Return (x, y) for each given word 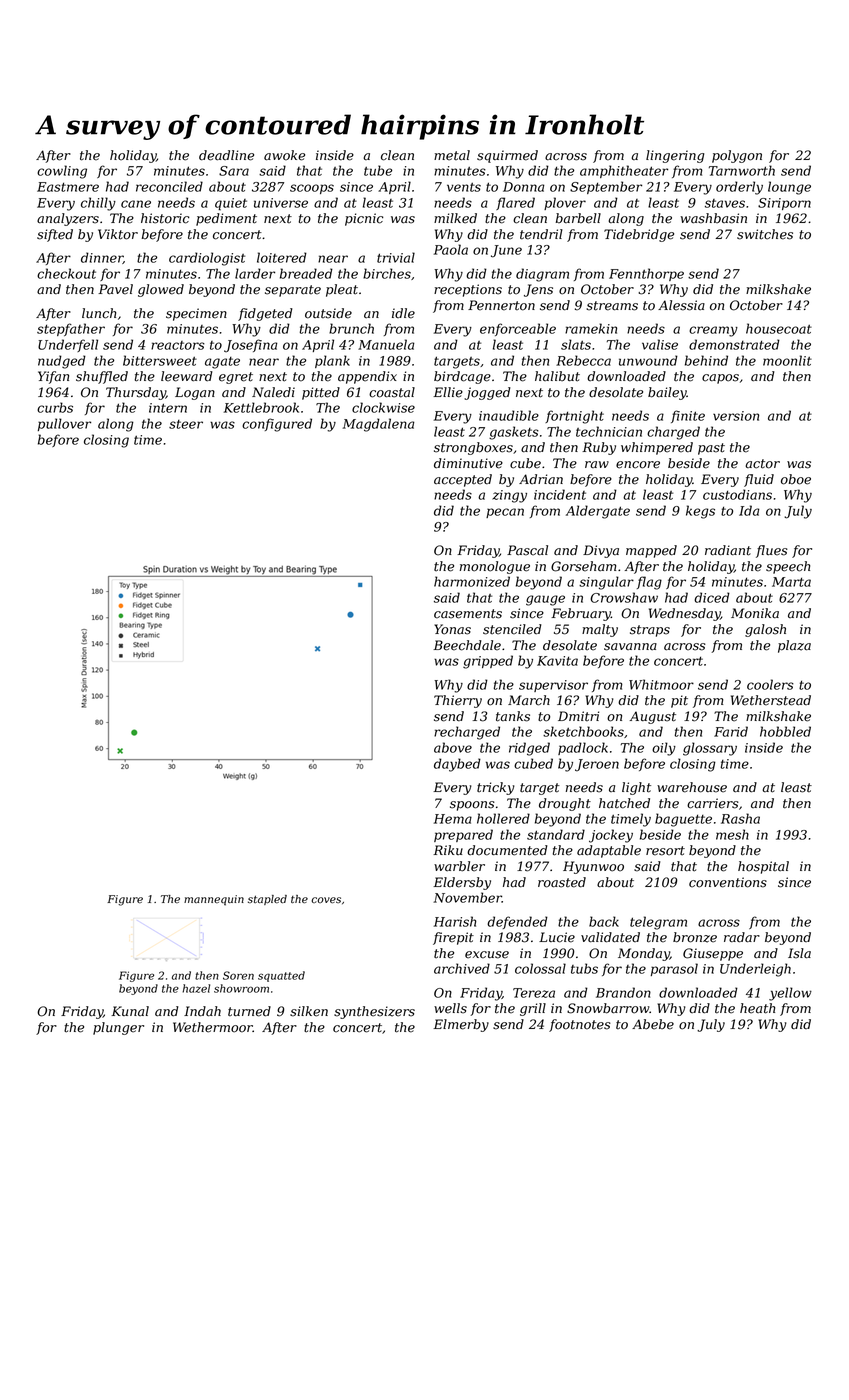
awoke (284, 155)
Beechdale (467, 645)
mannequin (214, 900)
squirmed (507, 156)
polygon (737, 156)
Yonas (452, 629)
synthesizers (374, 1012)
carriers (713, 803)
